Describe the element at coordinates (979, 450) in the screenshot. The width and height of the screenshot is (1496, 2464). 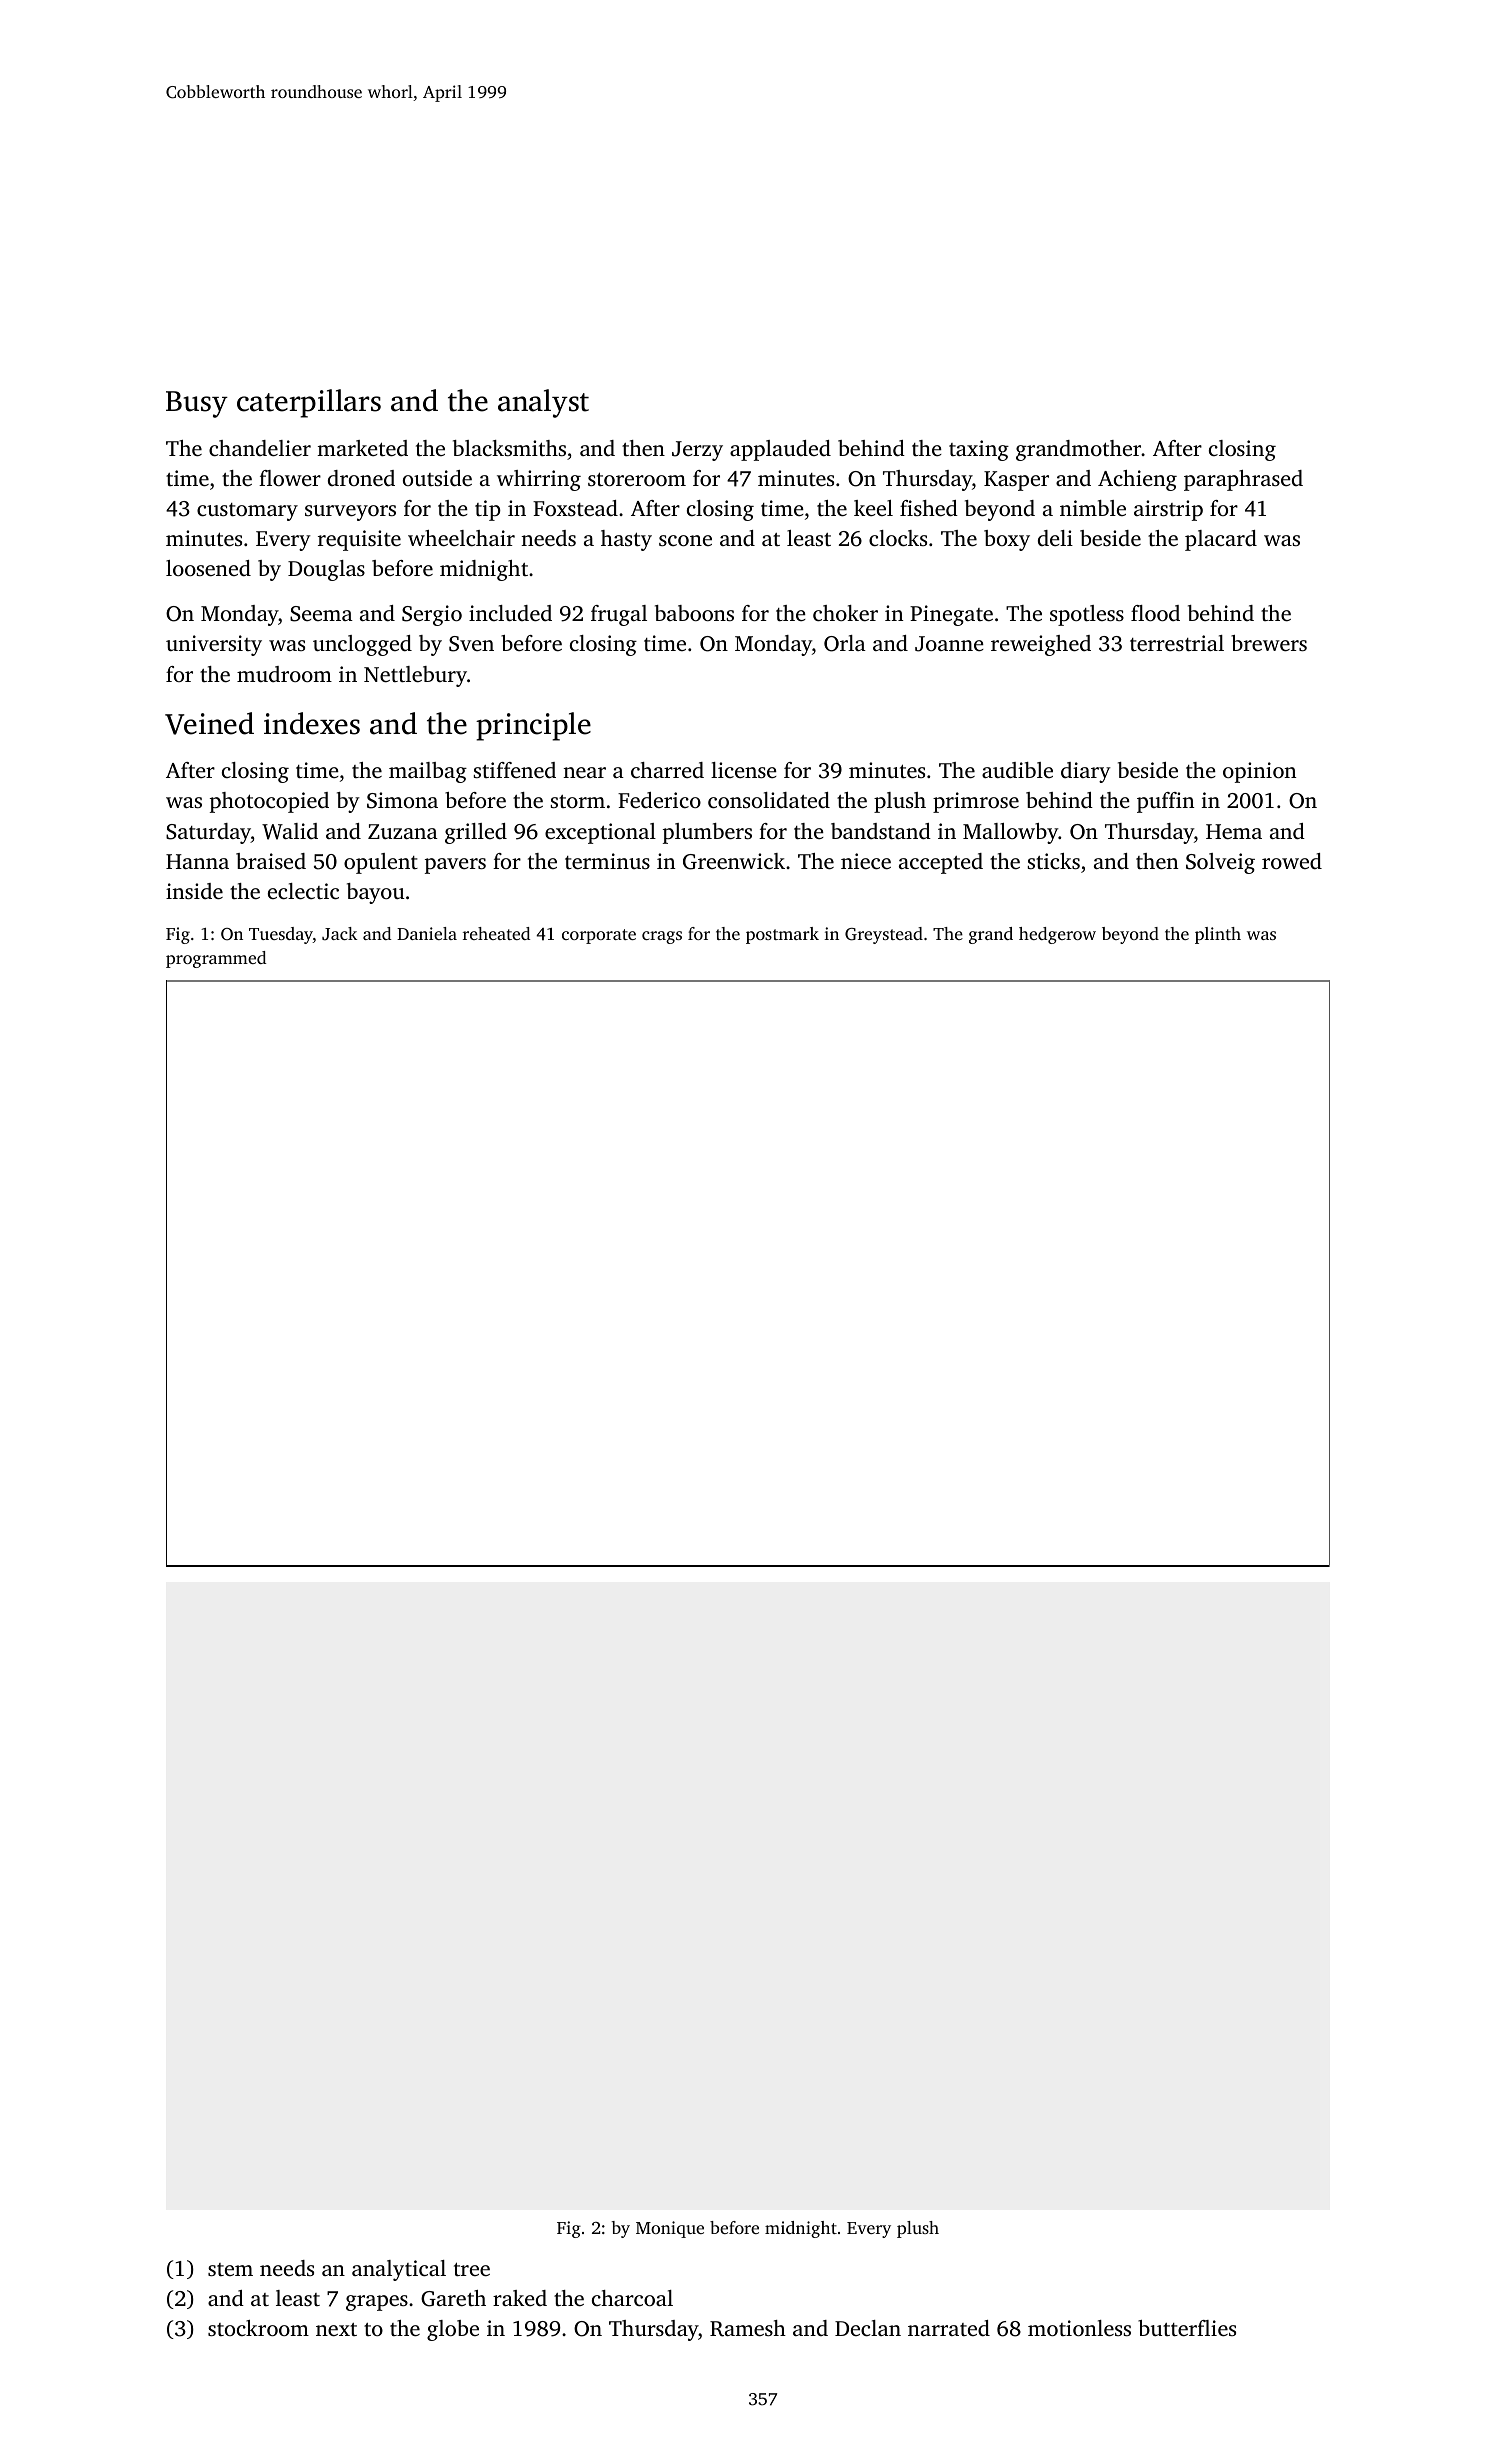
I see `taxing` at that location.
